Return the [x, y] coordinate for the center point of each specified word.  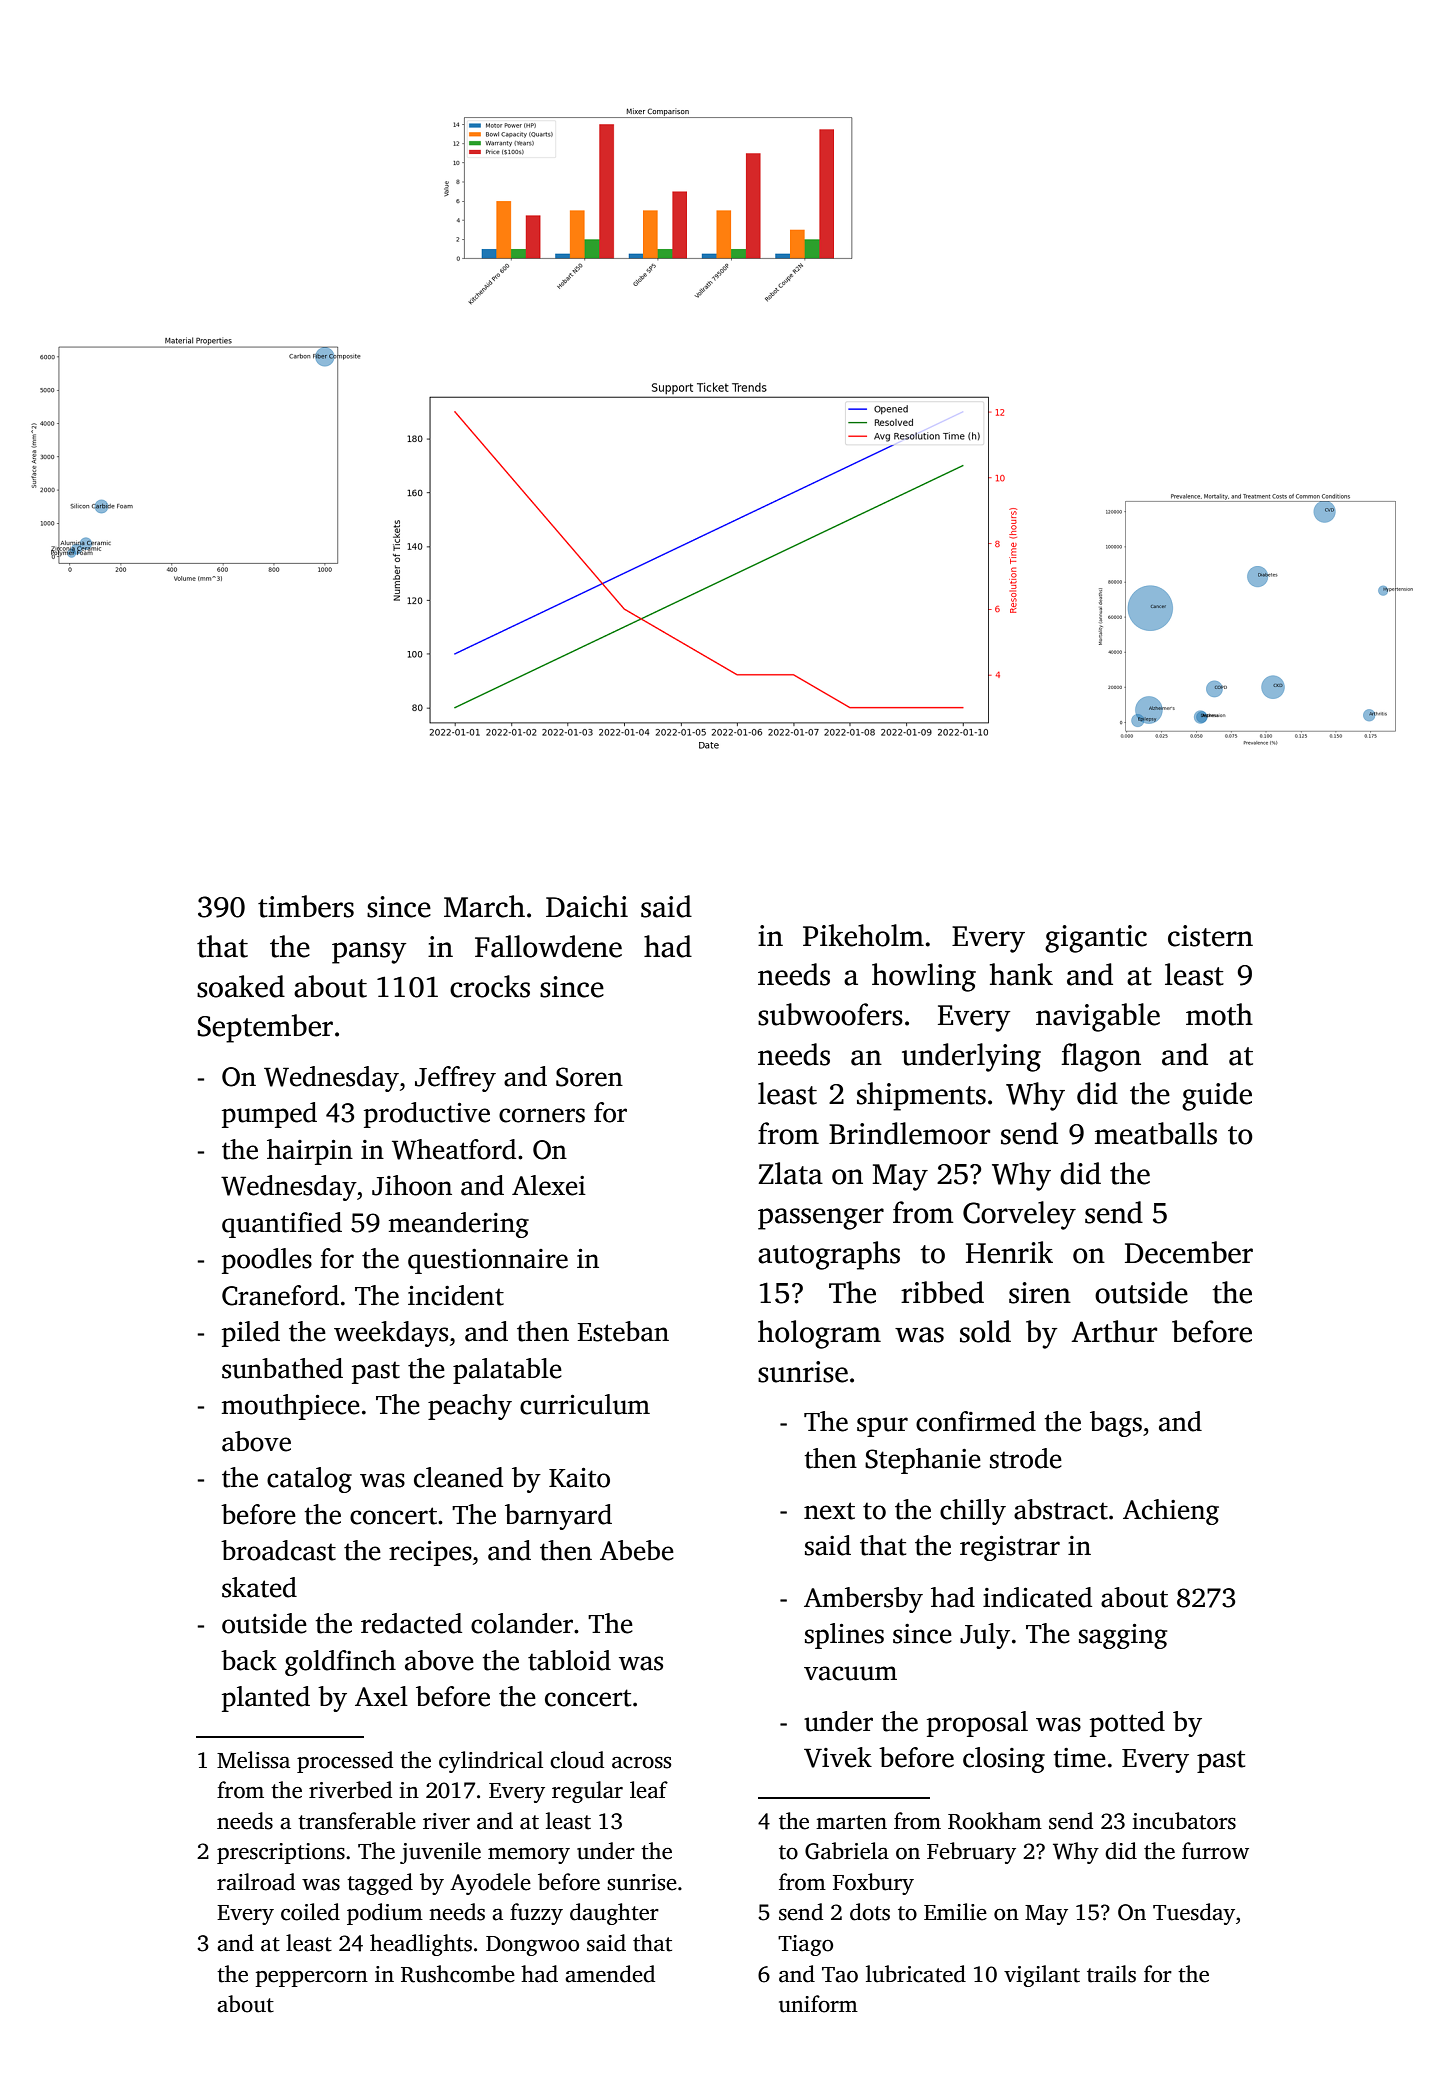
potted [1127, 1724]
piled [251, 1334]
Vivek [838, 1757]
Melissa [253, 1760]
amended [610, 1974]
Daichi [587, 906]
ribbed [942, 1292]
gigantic [1096, 939]
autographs [829, 1255]
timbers [306, 906]
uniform [818, 2004]
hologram [819, 1334]
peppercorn [311, 1979]
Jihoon [412, 1185]
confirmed [976, 1421]
